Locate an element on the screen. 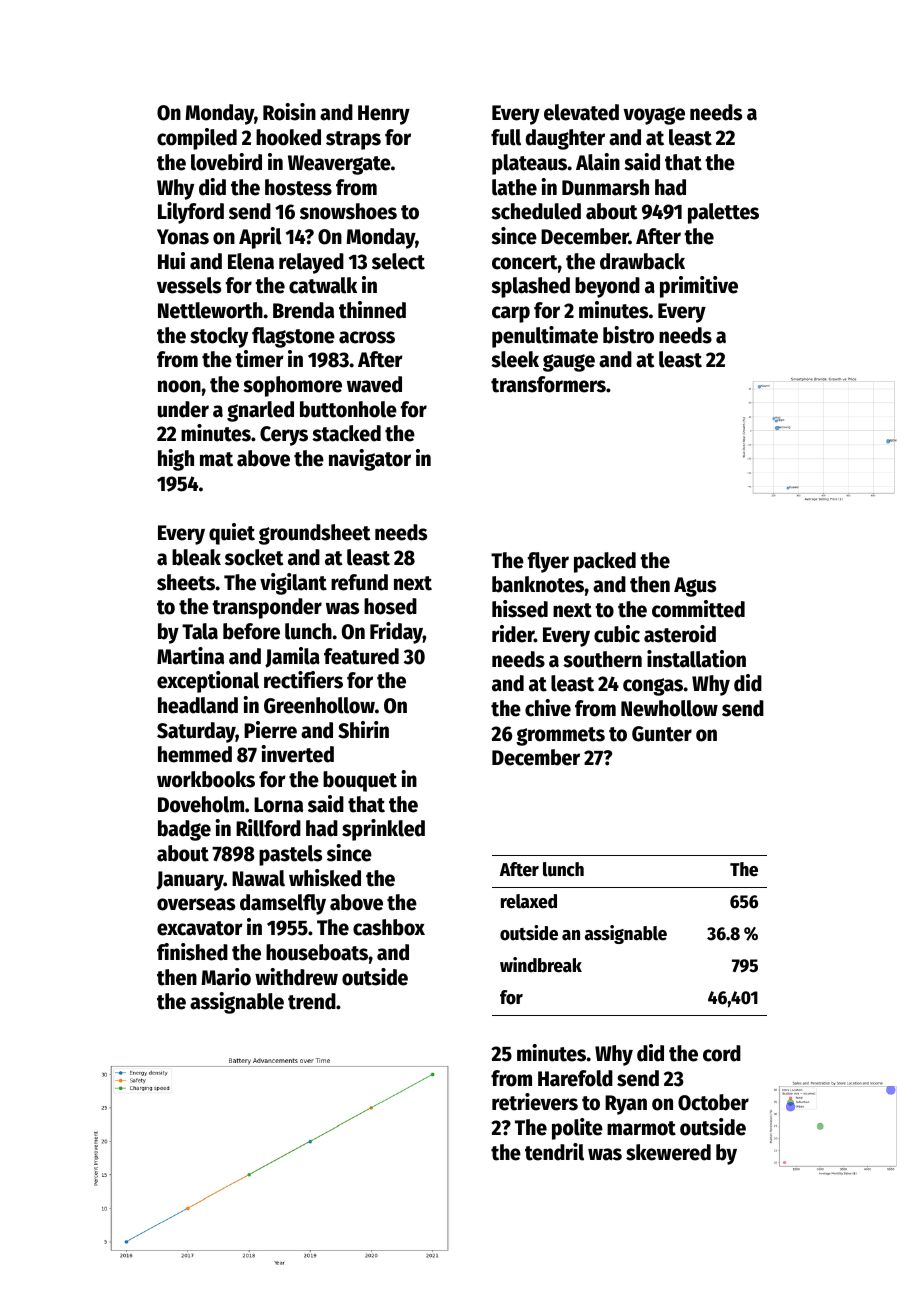 The image size is (924, 1311). featured is located at coordinates (361, 656).
